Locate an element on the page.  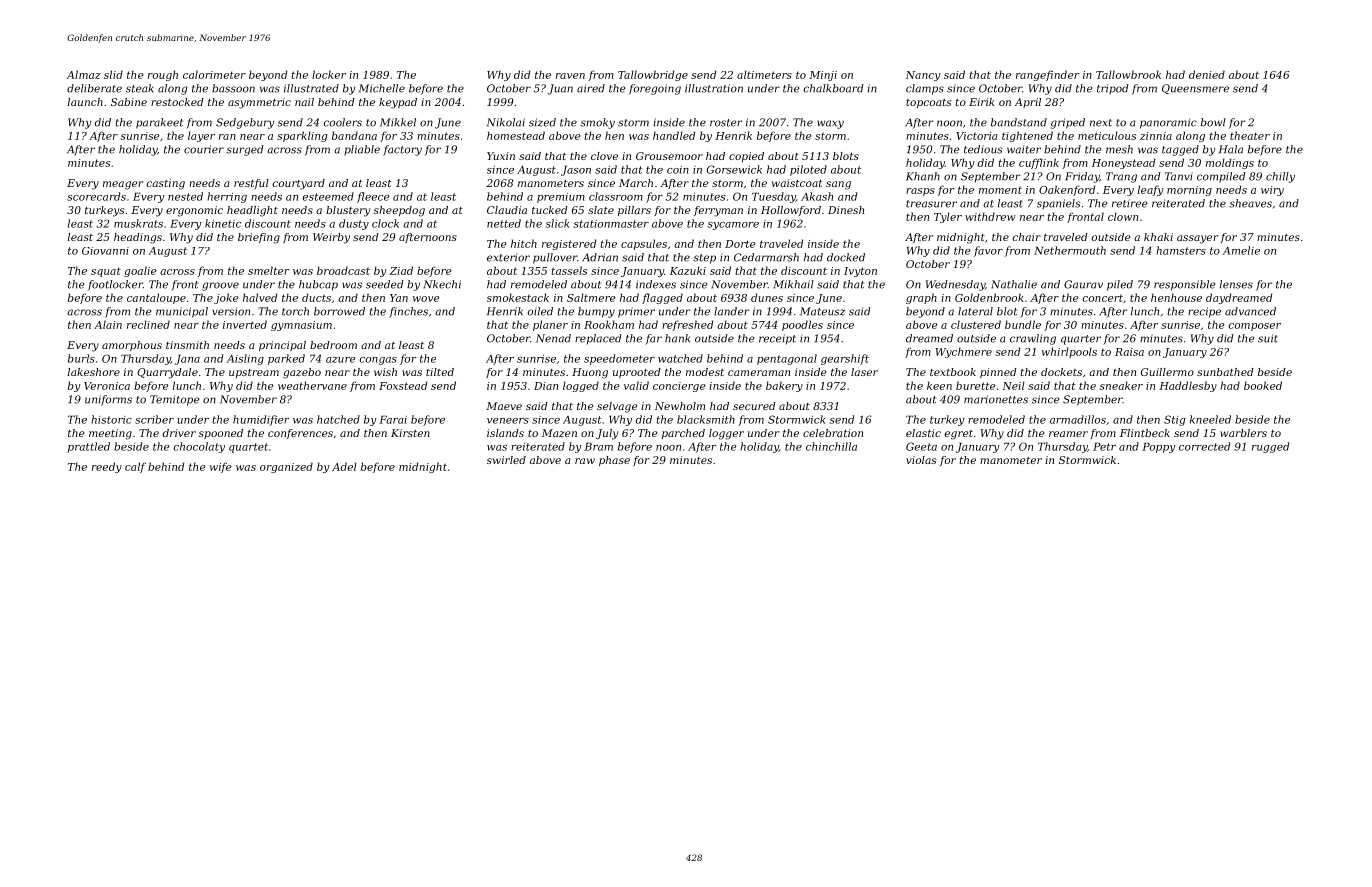
ferryman is located at coordinates (718, 211).
